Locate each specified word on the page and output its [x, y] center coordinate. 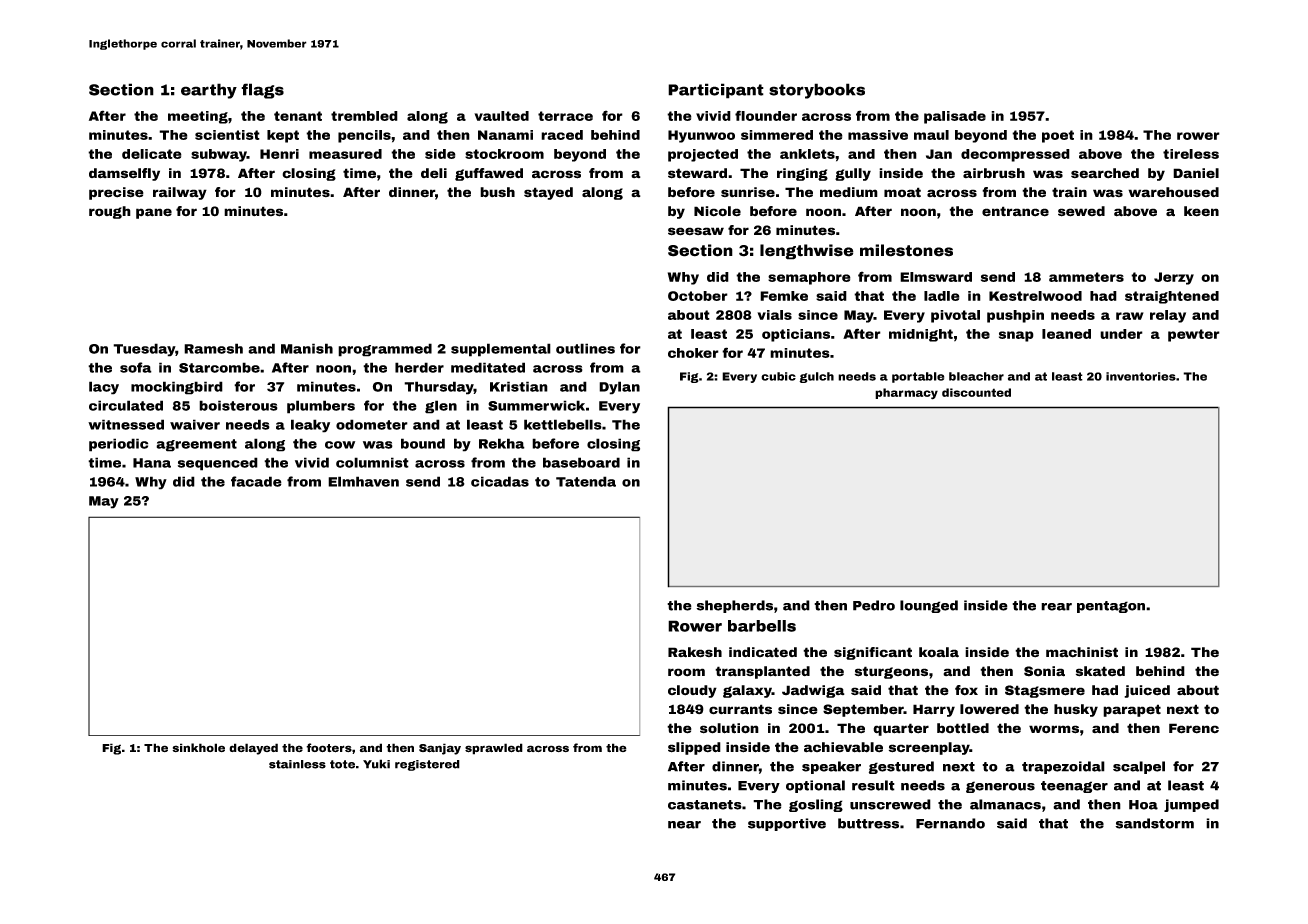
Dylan [619, 388]
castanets [705, 805]
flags [262, 91]
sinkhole [198, 747]
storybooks [817, 91]
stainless [297, 764]
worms [1054, 729]
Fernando [950, 823]
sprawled [494, 749]
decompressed [1015, 155]
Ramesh [213, 348]
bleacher [976, 376]
